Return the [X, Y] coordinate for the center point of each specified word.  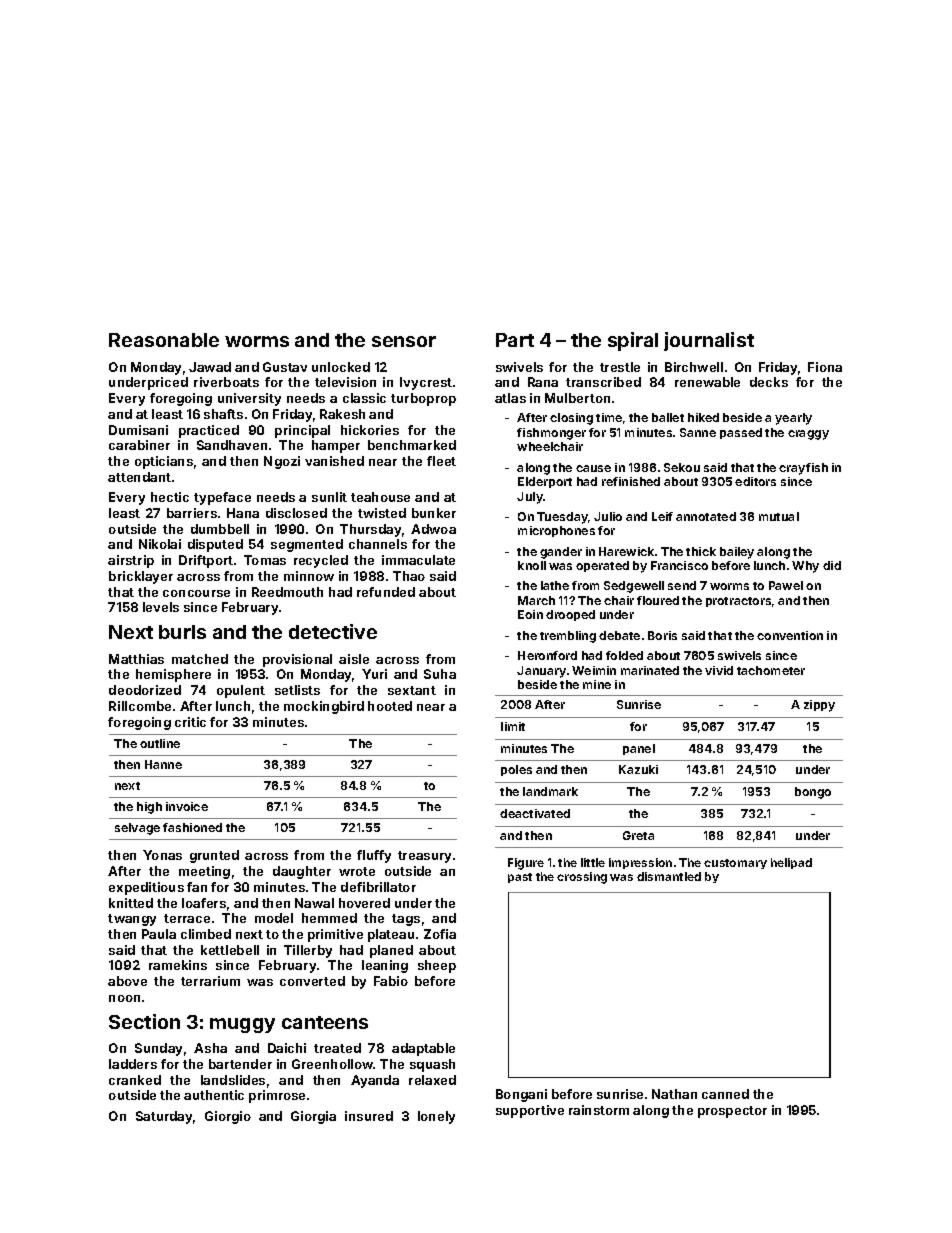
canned [725, 1094]
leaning [385, 966]
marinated [650, 670]
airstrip [131, 561]
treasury [424, 857]
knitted [131, 903]
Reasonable [164, 340]
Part [515, 340]
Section [144, 1021]
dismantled [669, 876]
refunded [386, 592]
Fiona [825, 367]
